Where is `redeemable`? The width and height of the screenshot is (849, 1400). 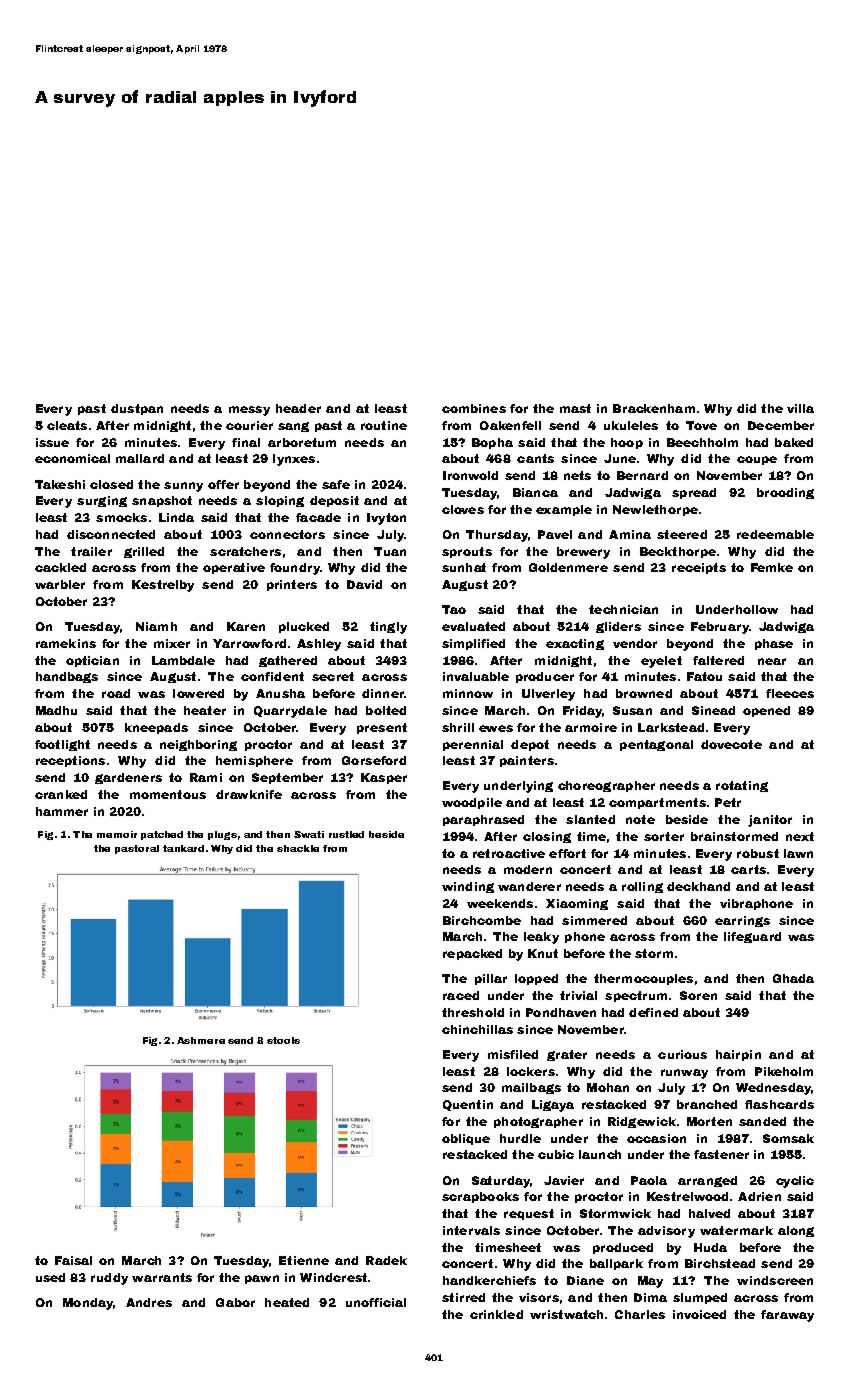
redeemable is located at coordinates (775, 534).
